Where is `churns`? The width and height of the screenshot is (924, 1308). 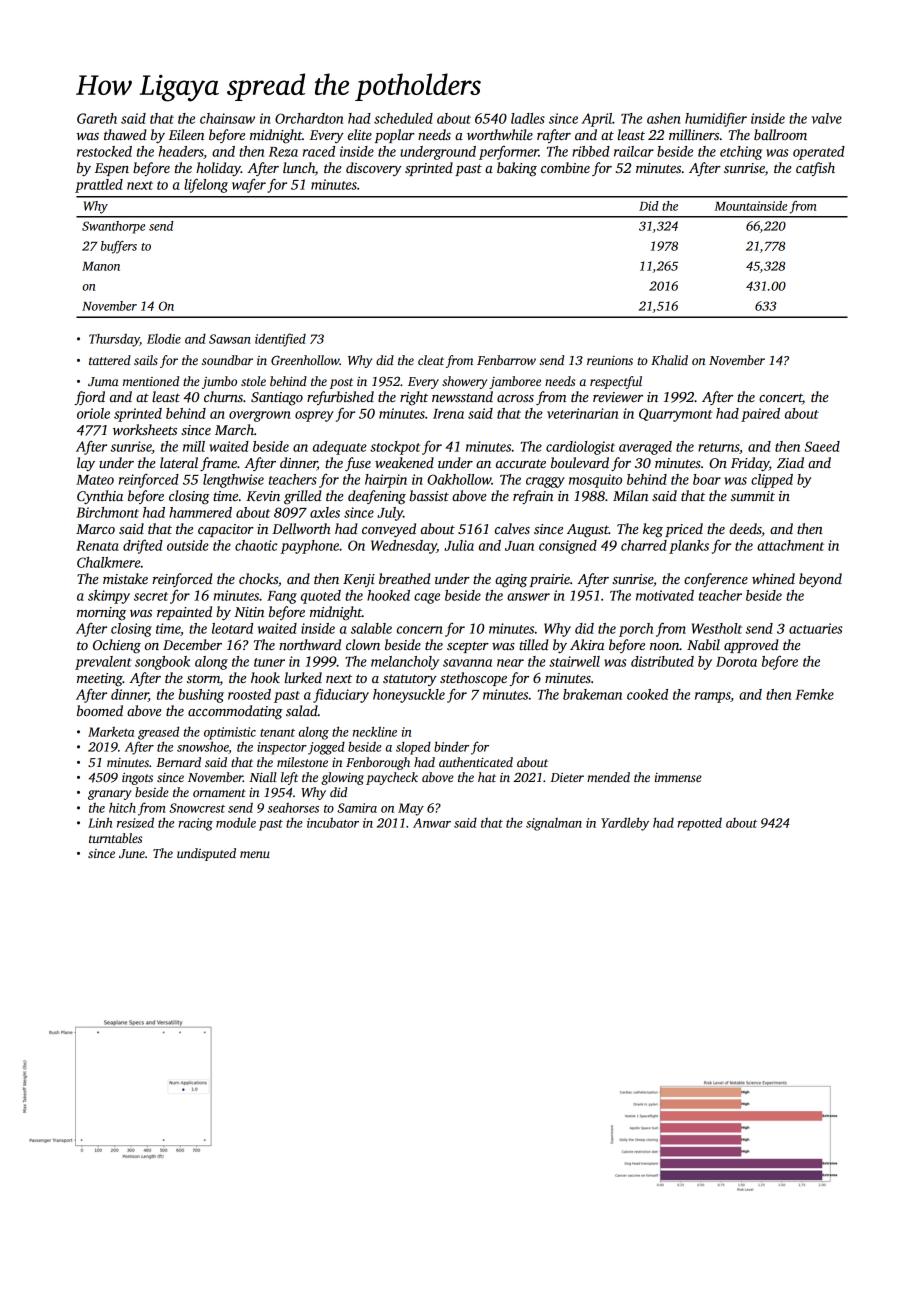 churns is located at coordinates (223, 396).
